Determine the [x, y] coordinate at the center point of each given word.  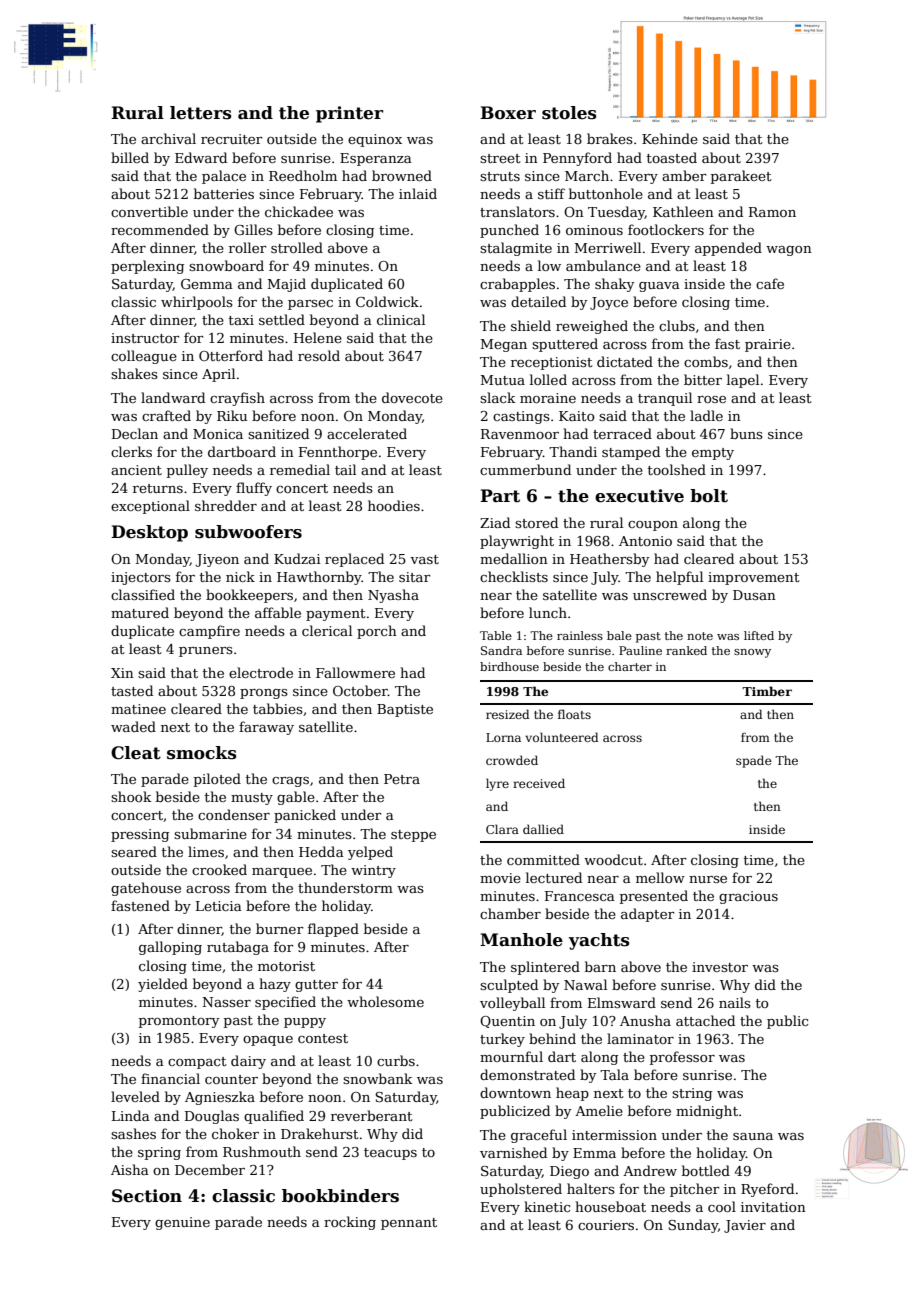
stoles [569, 113]
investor [720, 967]
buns [746, 433]
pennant [409, 1224]
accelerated [367, 433]
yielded [163, 985]
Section [147, 1196]
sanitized [278, 433]
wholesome [385, 1001]
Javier [745, 1226]
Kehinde [670, 138]
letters [201, 113]
